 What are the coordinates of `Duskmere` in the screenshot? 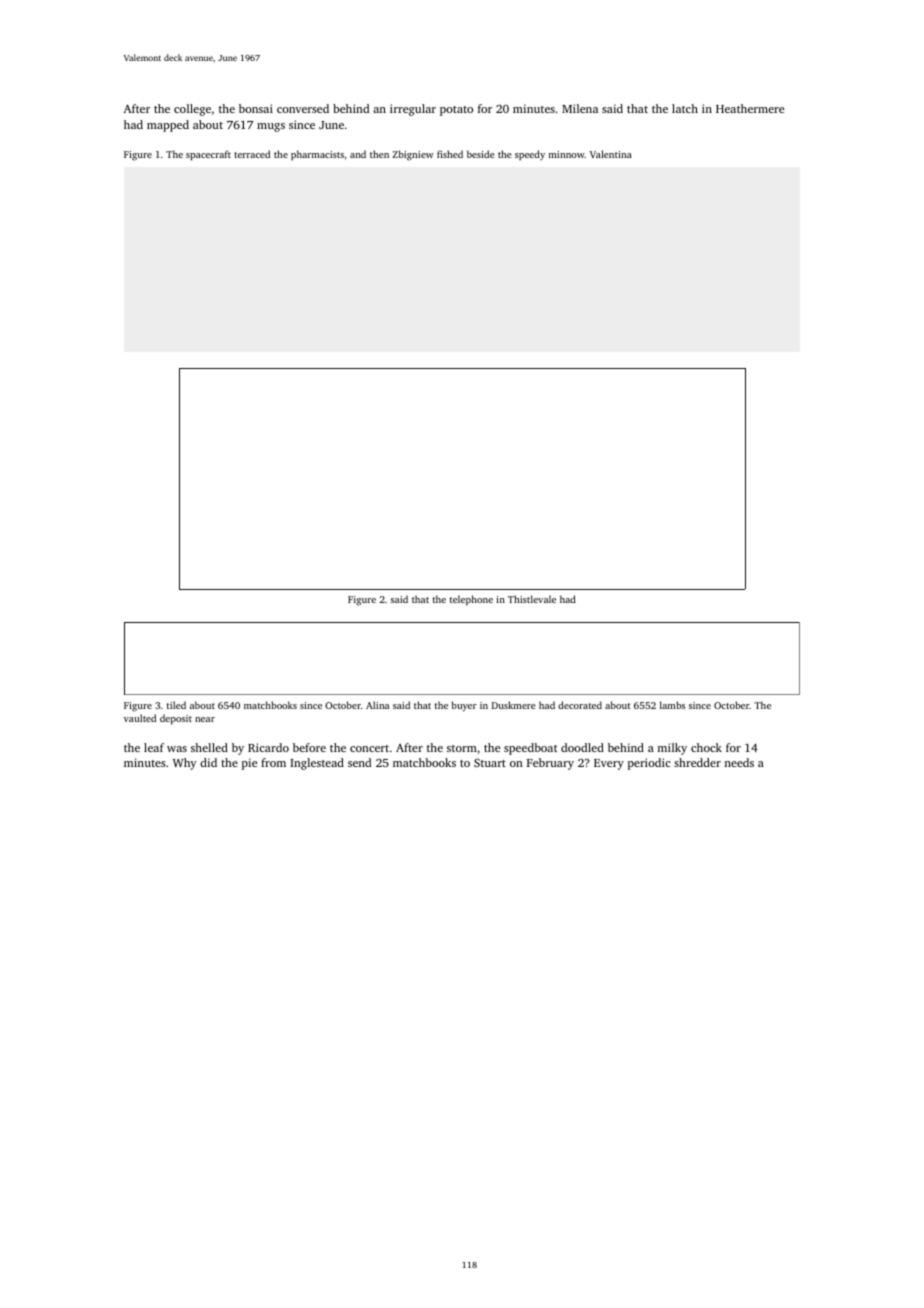 It's located at (514, 705).
